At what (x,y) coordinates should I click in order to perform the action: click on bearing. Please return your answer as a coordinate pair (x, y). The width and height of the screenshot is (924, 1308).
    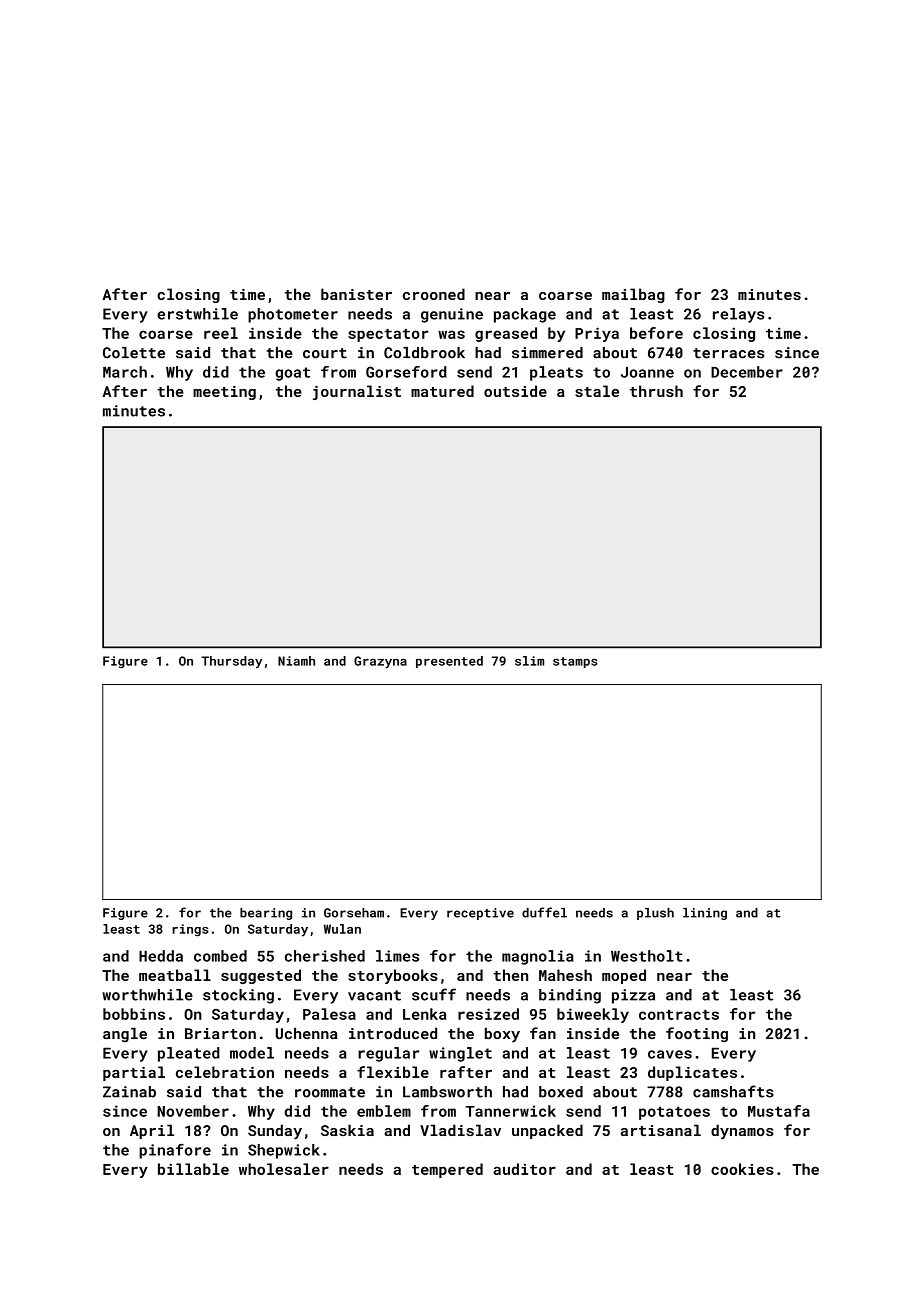
    Looking at the image, I should click on (266, 914).
